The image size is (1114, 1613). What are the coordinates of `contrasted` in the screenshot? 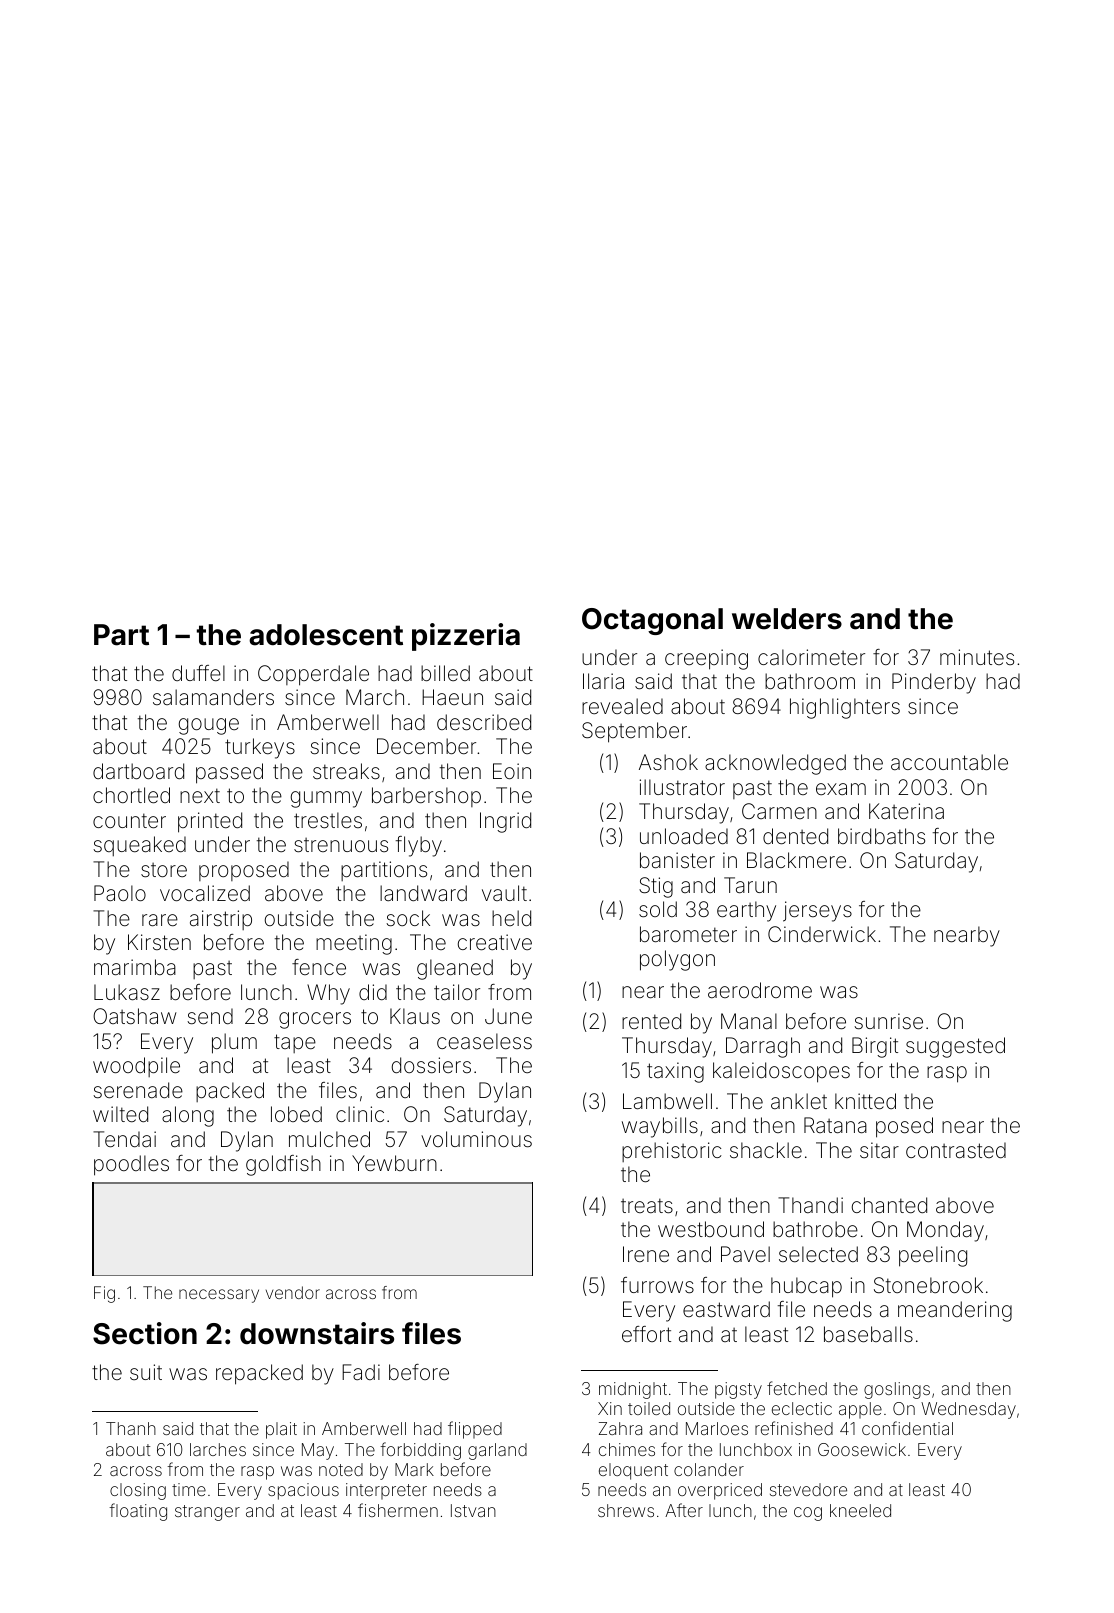 It's located at (956, 1150).
